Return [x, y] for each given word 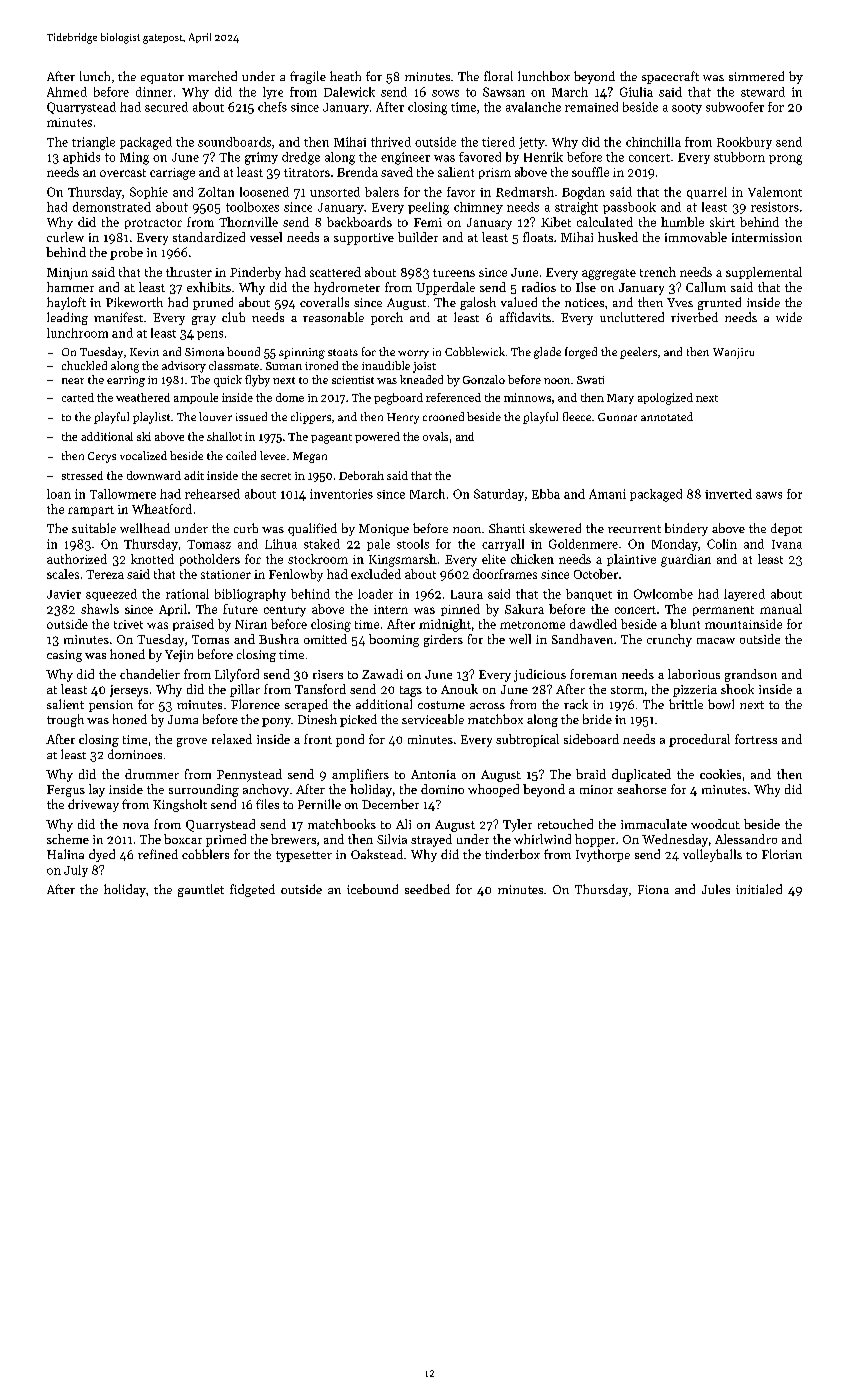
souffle [590, 172]
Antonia [433, 774]
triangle [93, 143]
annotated [667, 416]
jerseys [129, 691]
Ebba [546, 494]
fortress [756, 739]
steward [763, 92]
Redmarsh [525, 192]
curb [246, 528]
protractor [153, 224]
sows [445, 93]
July [76, 871]
